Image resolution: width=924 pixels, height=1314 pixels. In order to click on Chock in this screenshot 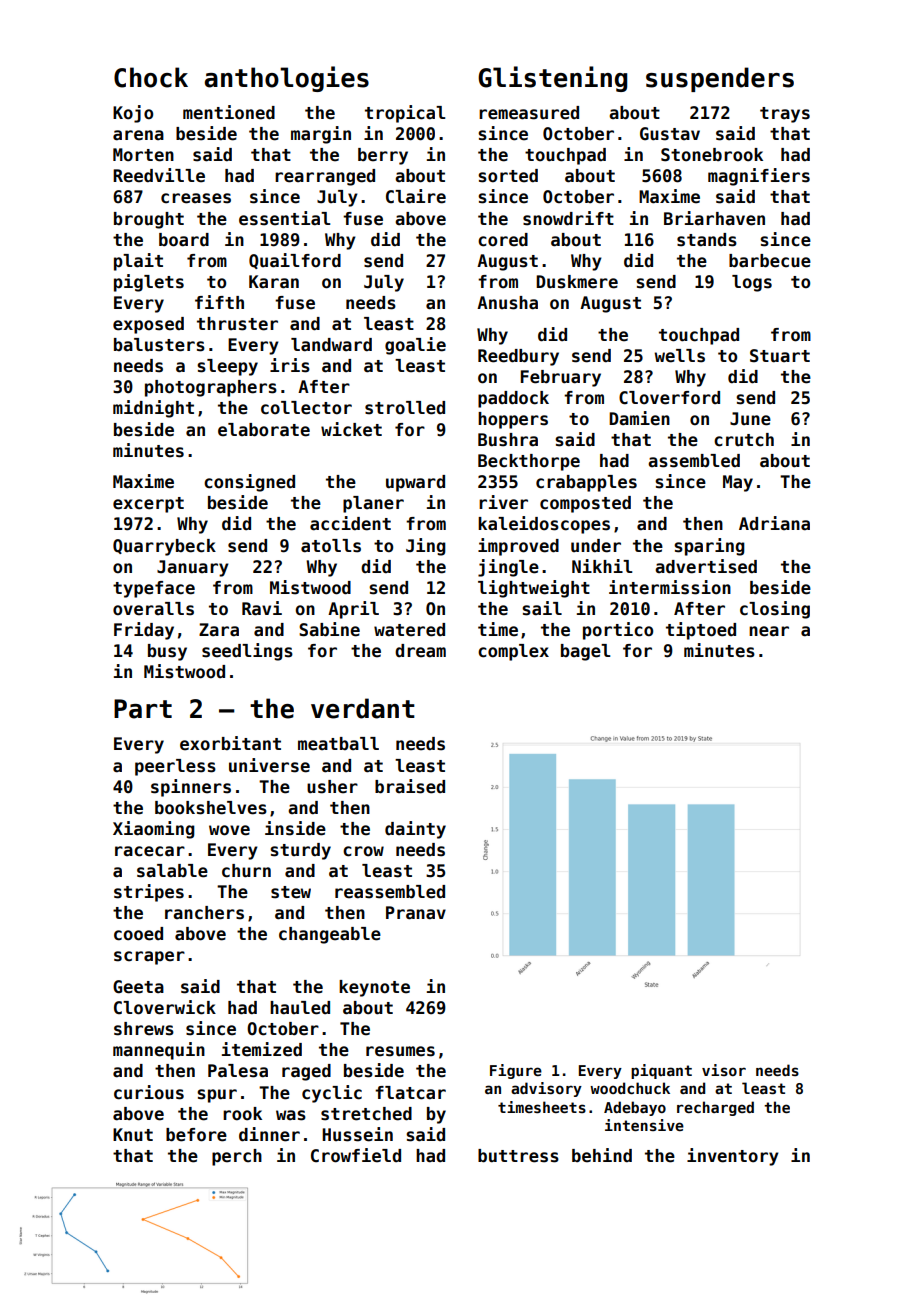, I will do `click(151, 77)`.
